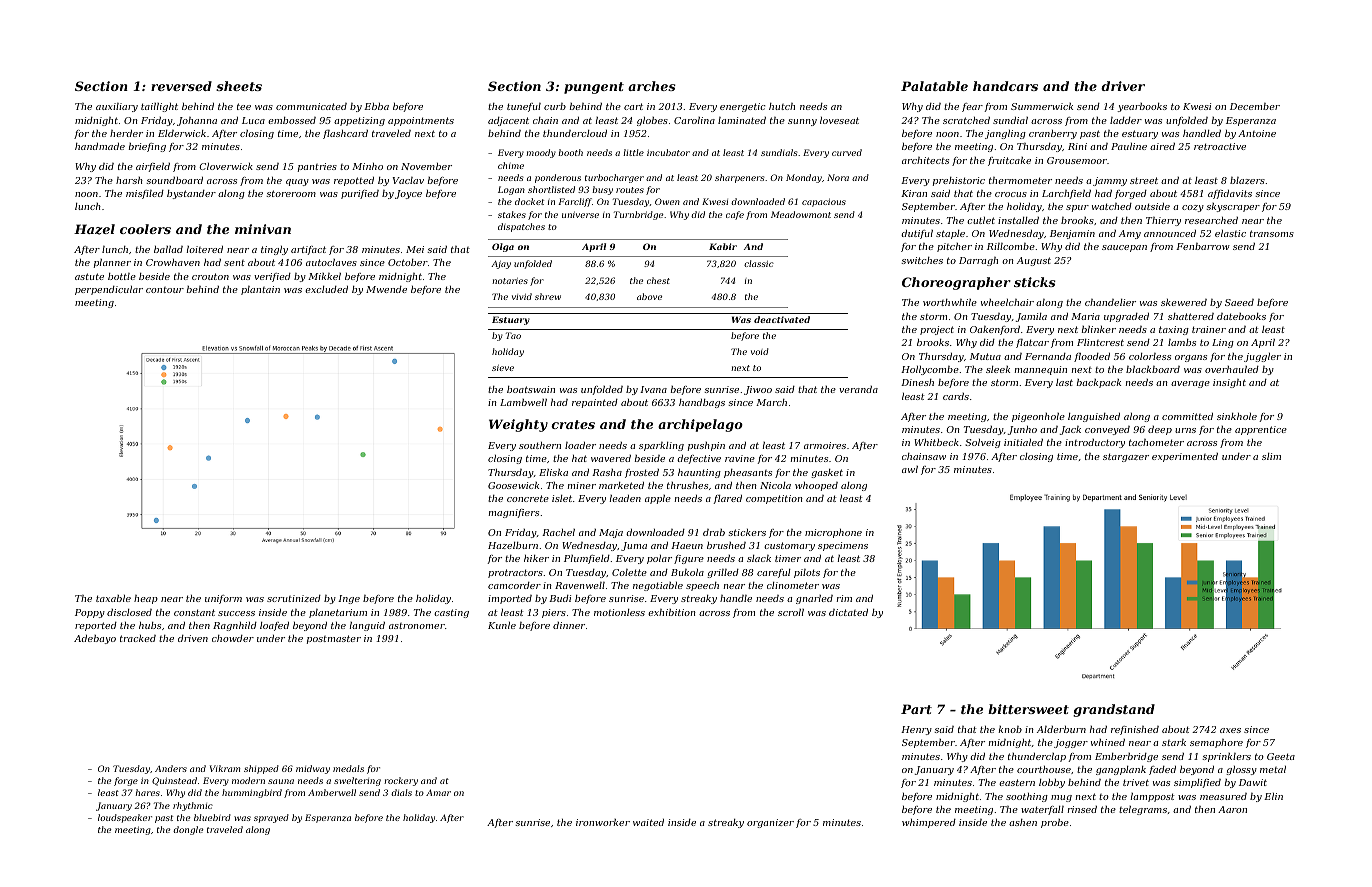 Image resolution: width=1372 pixels, height=887 pixels. Describe the element at coordinates (345, 134) in the screenshot. I see `flashcard` at that location.
